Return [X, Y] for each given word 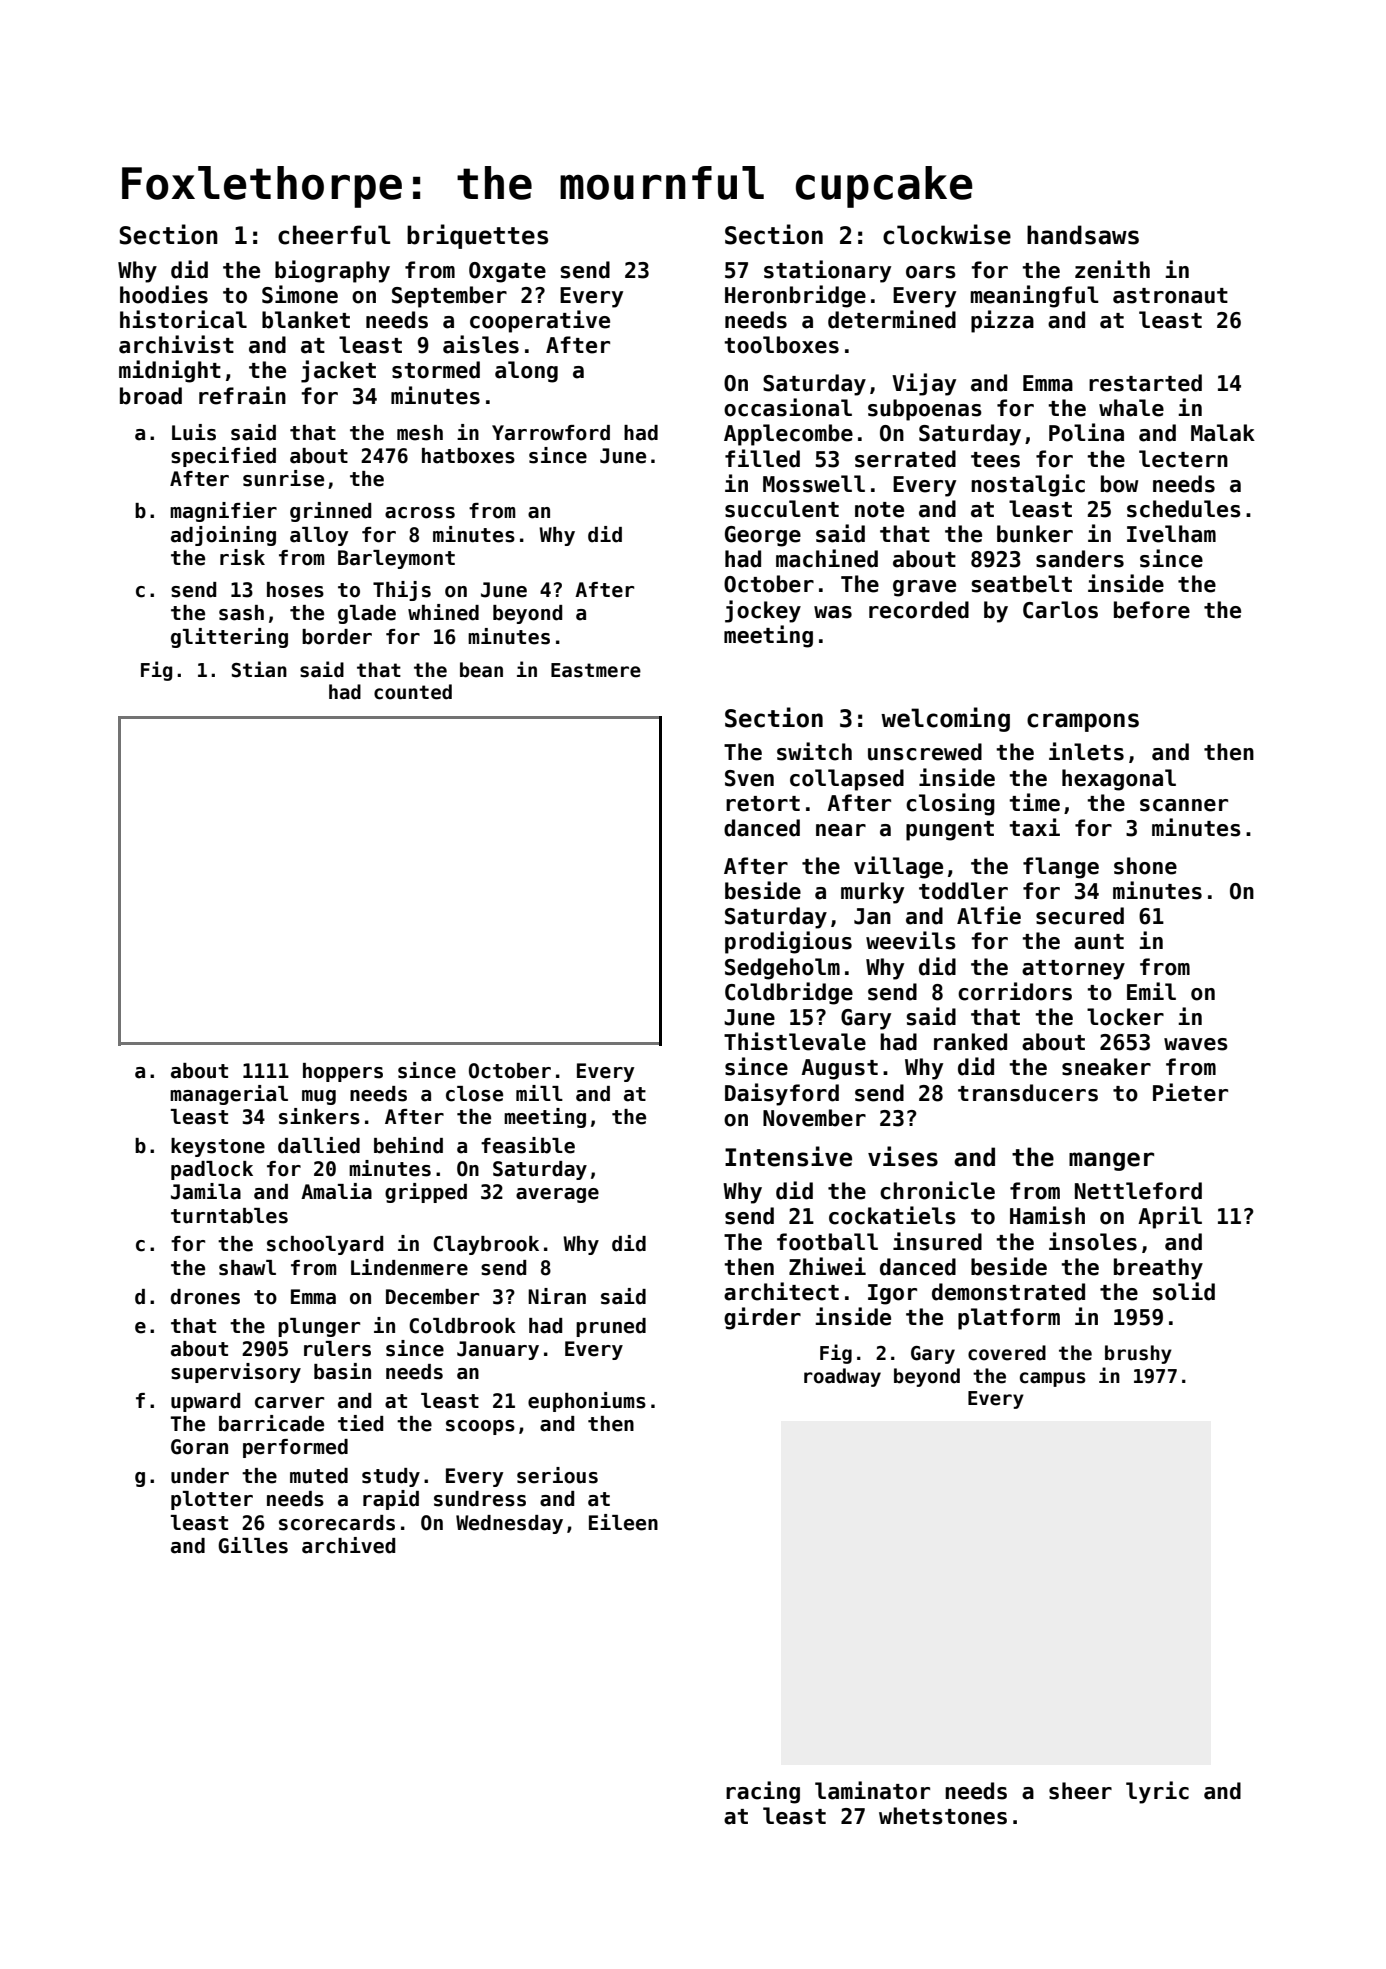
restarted [1145, 383]
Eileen [623, 1522]
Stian [259, 669]
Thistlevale [795, 1041]
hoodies [164, 294]
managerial [229, 1095]
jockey [763, 611]
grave [924, 588]
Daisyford [782, 1094]
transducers [1028, 1093]
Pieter [1190, 1092]
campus [1053, 1379]
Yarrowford [551, 433]
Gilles [253, 1545]
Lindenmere [409, 1267]
